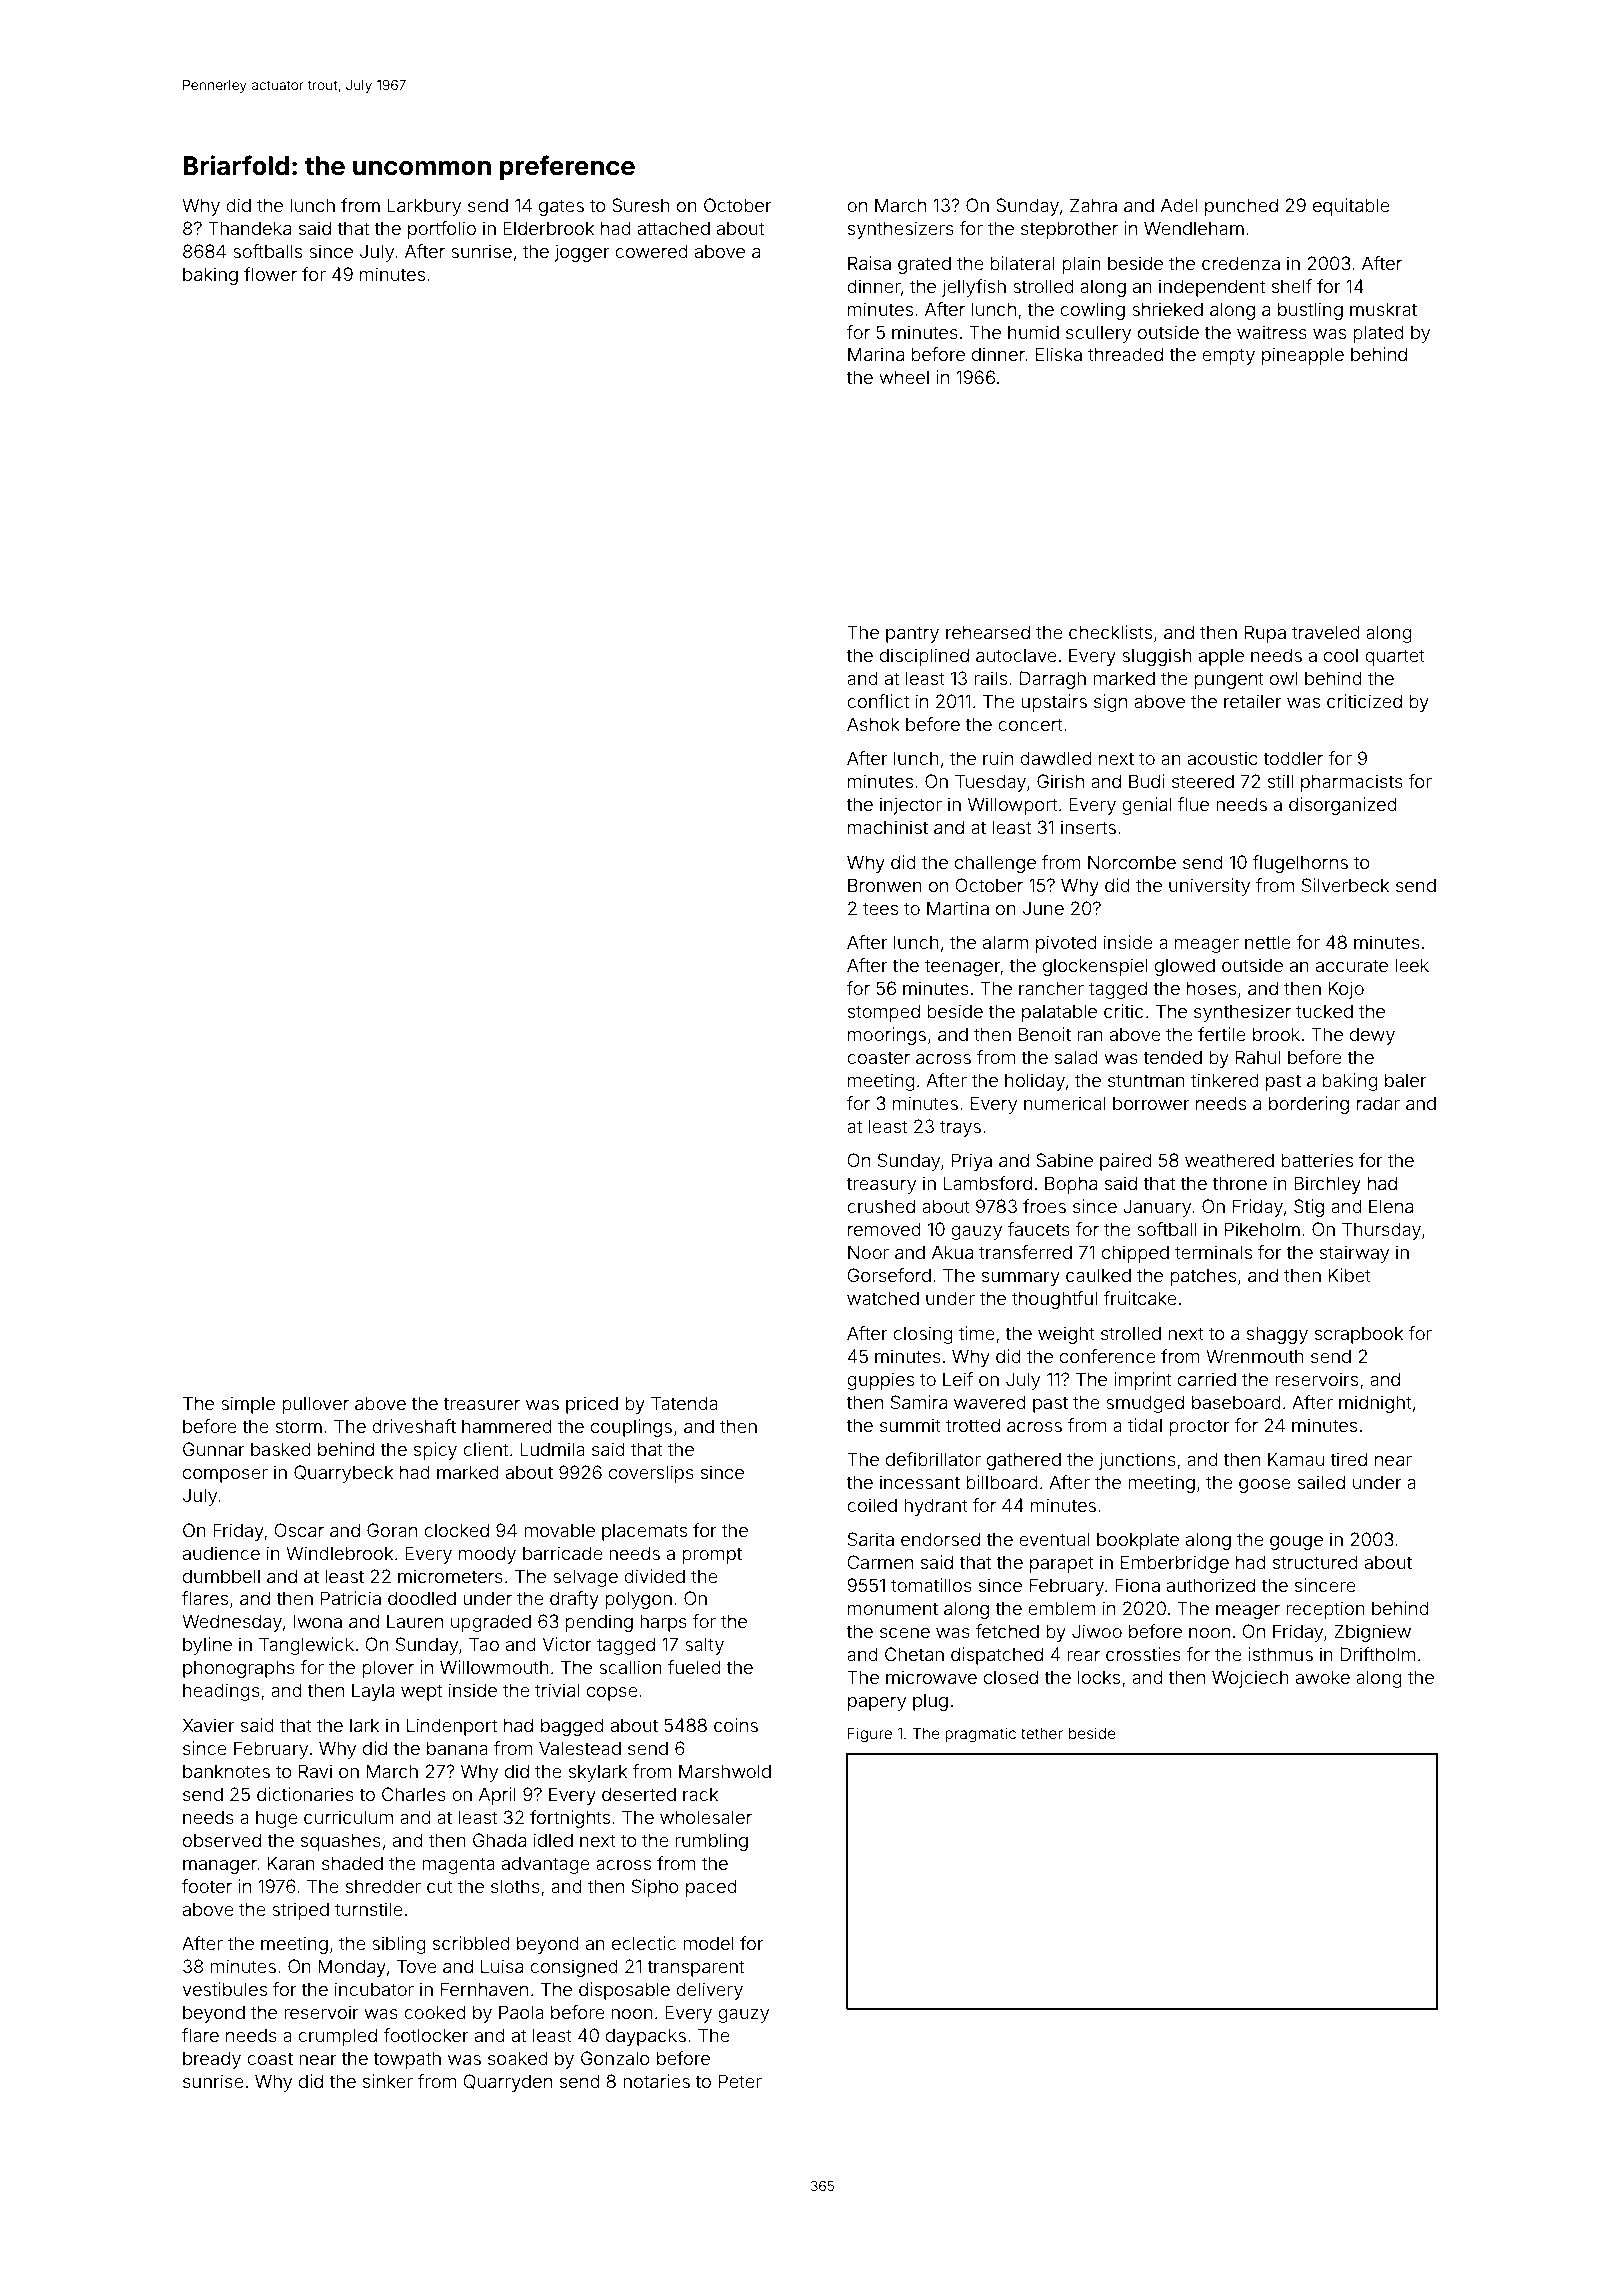  Describe the element at coordinates (873, 724) in the screenshot. I see `Ashok` at that location.
